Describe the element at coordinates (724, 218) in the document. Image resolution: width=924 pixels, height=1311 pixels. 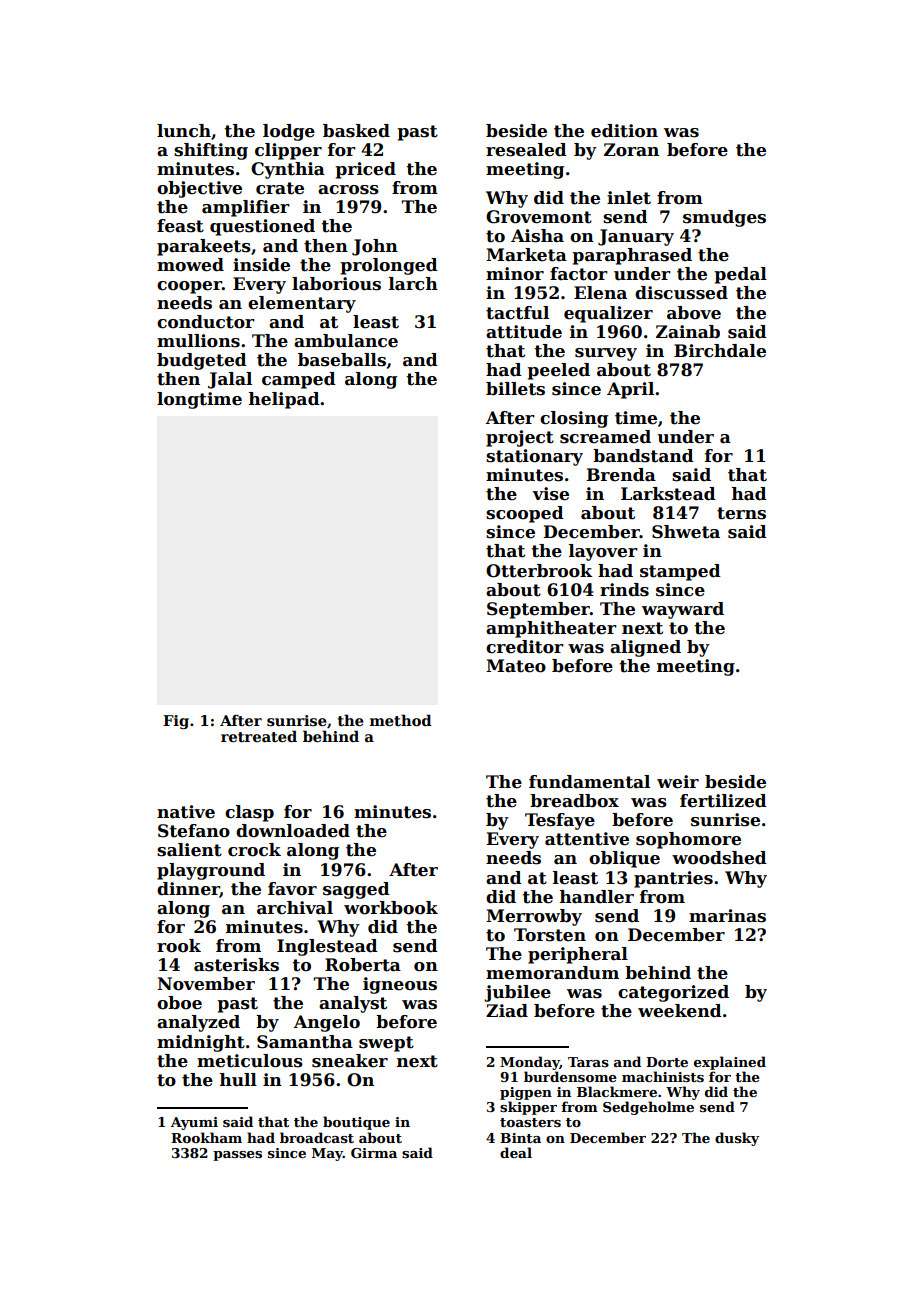
I see `smudges` at that location.
